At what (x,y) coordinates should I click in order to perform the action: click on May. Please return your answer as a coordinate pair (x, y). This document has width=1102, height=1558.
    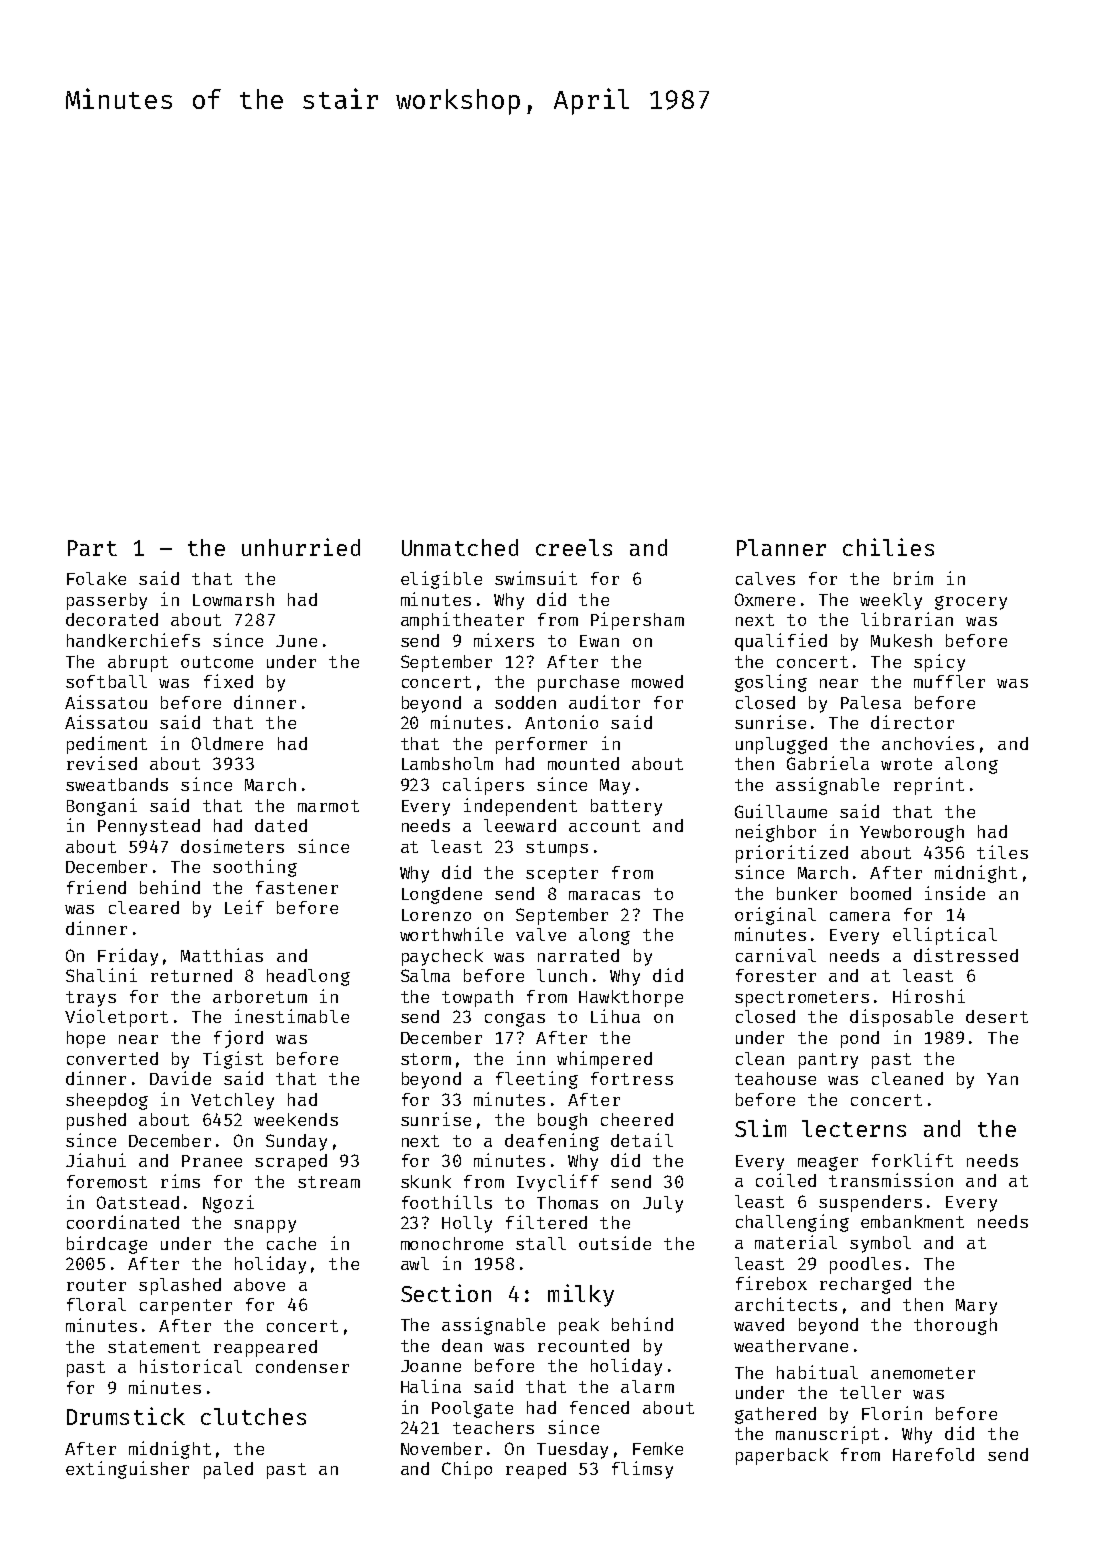
    Looking at the image, I should click on (615, 787).
